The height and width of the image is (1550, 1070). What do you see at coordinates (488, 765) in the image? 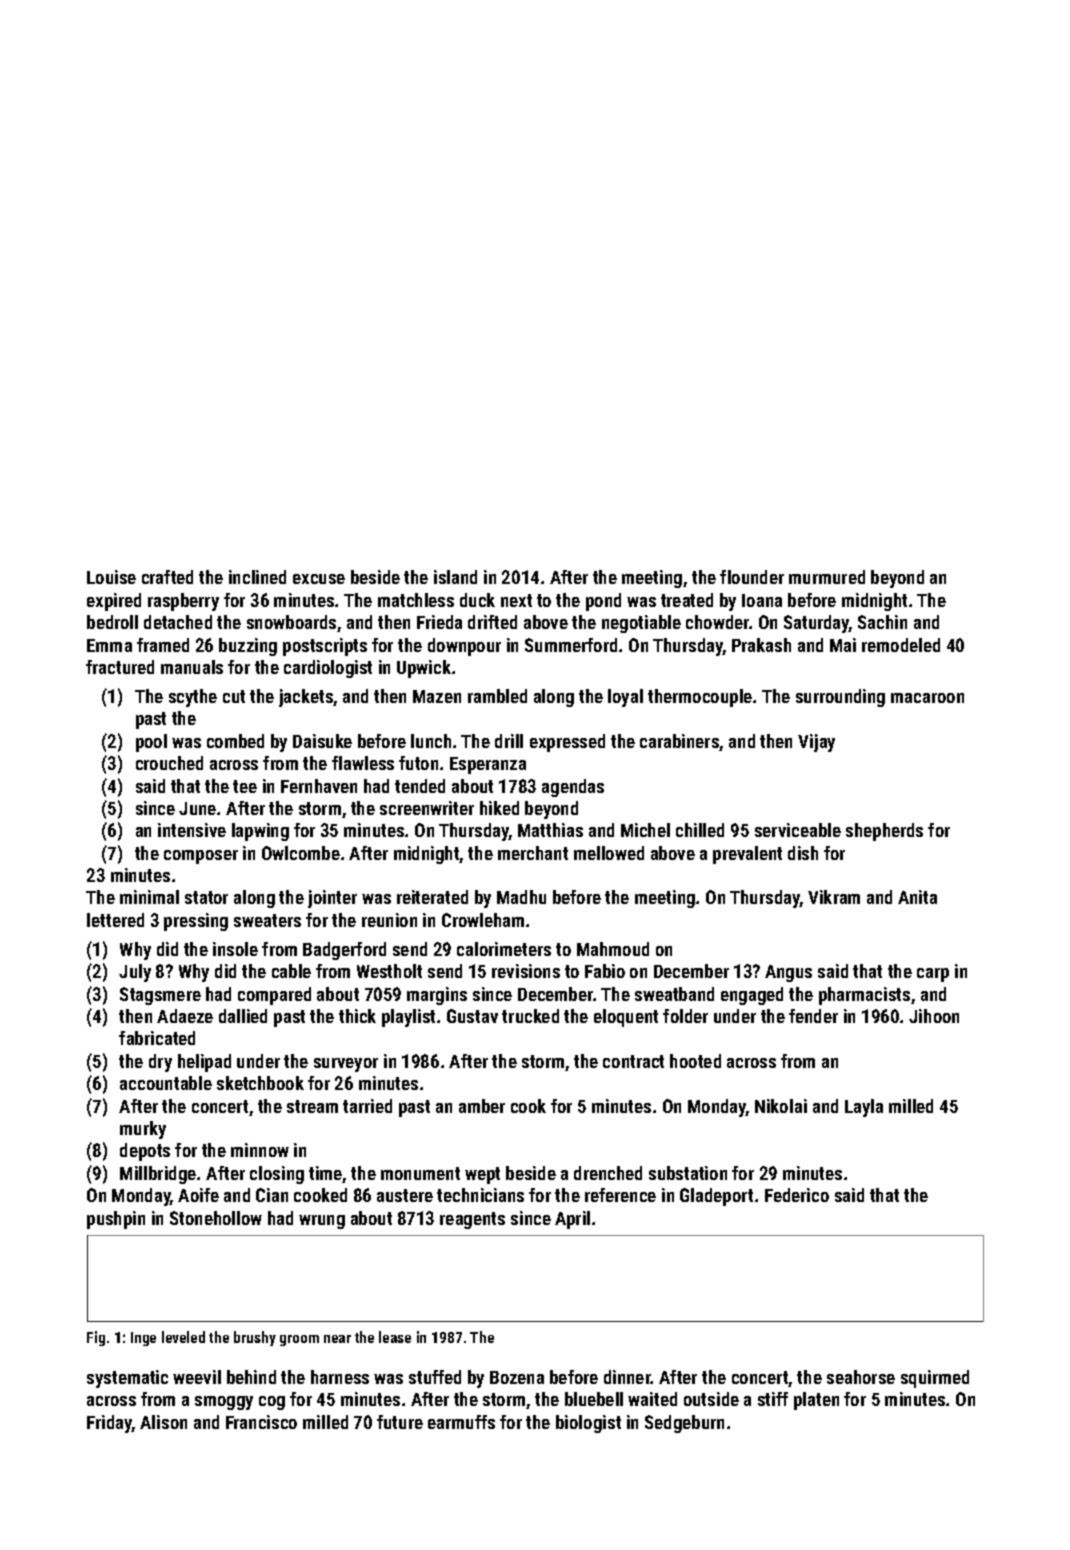
I see `Esperanza` at bounding box center [488, 765].
